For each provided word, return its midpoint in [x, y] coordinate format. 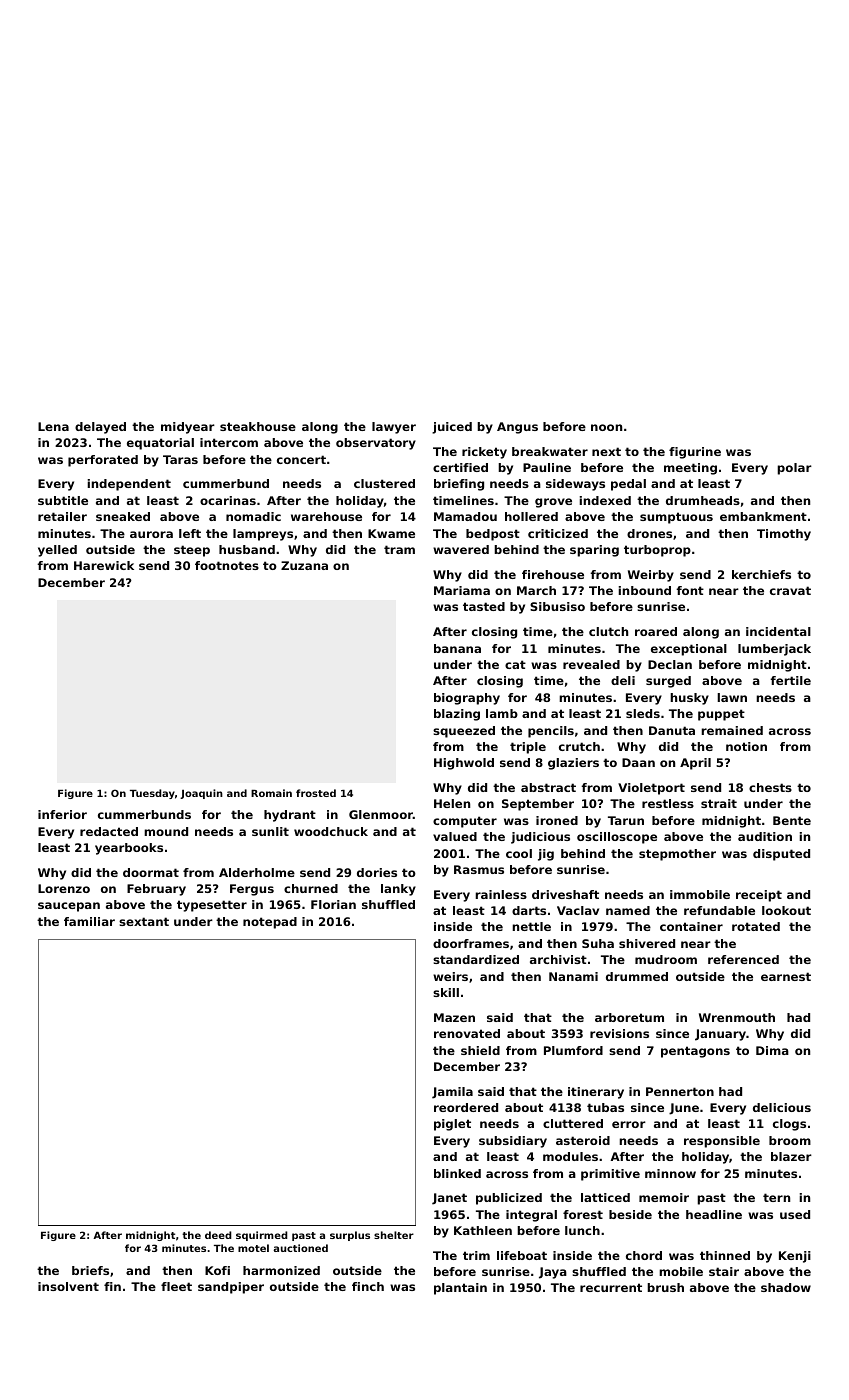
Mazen [454, 1017]
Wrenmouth [737, 1017]
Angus [517, 428]
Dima [772, 1050]
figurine [695, 453]
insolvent [68, 1286]
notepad [270, 923]
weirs [450, 976]
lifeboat [522, 1255]
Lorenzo [64, 888]
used [795, 1214]
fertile [790, 680]
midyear [188, 428]
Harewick [104, 565]
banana [457, 648]
